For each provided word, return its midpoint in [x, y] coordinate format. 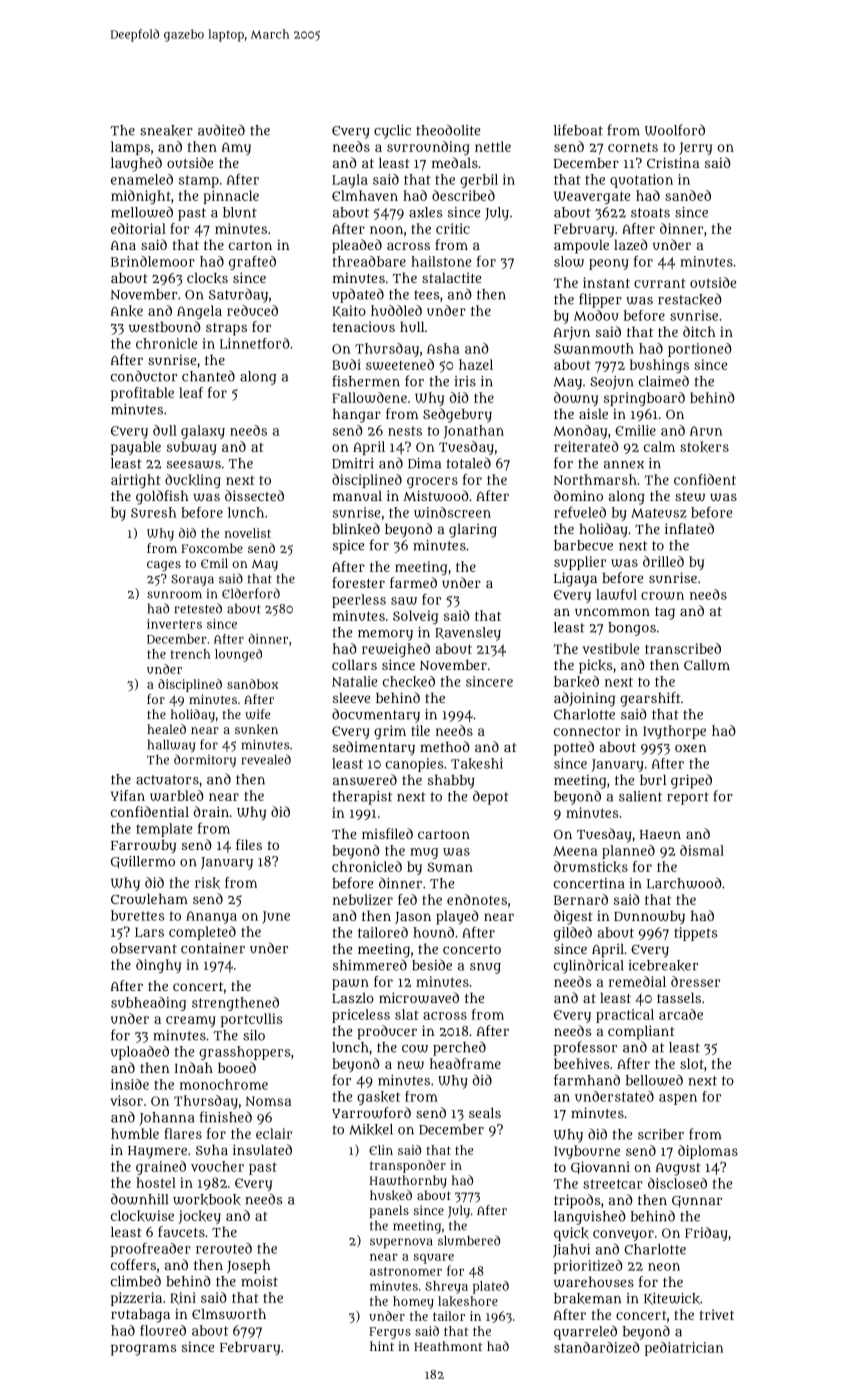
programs [143, 1350]
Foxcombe [212, 548]
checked [409, 682]
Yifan [128, 795]
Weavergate [592, 197]
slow [569, 261]
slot [692, 1063]
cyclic [392, 132]
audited [221, 130]
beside [432, 965]
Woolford [675, 130]
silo [254, 1035]
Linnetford [255, 343]
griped [691, 781]
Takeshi [477, 764]
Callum [707, 664]
